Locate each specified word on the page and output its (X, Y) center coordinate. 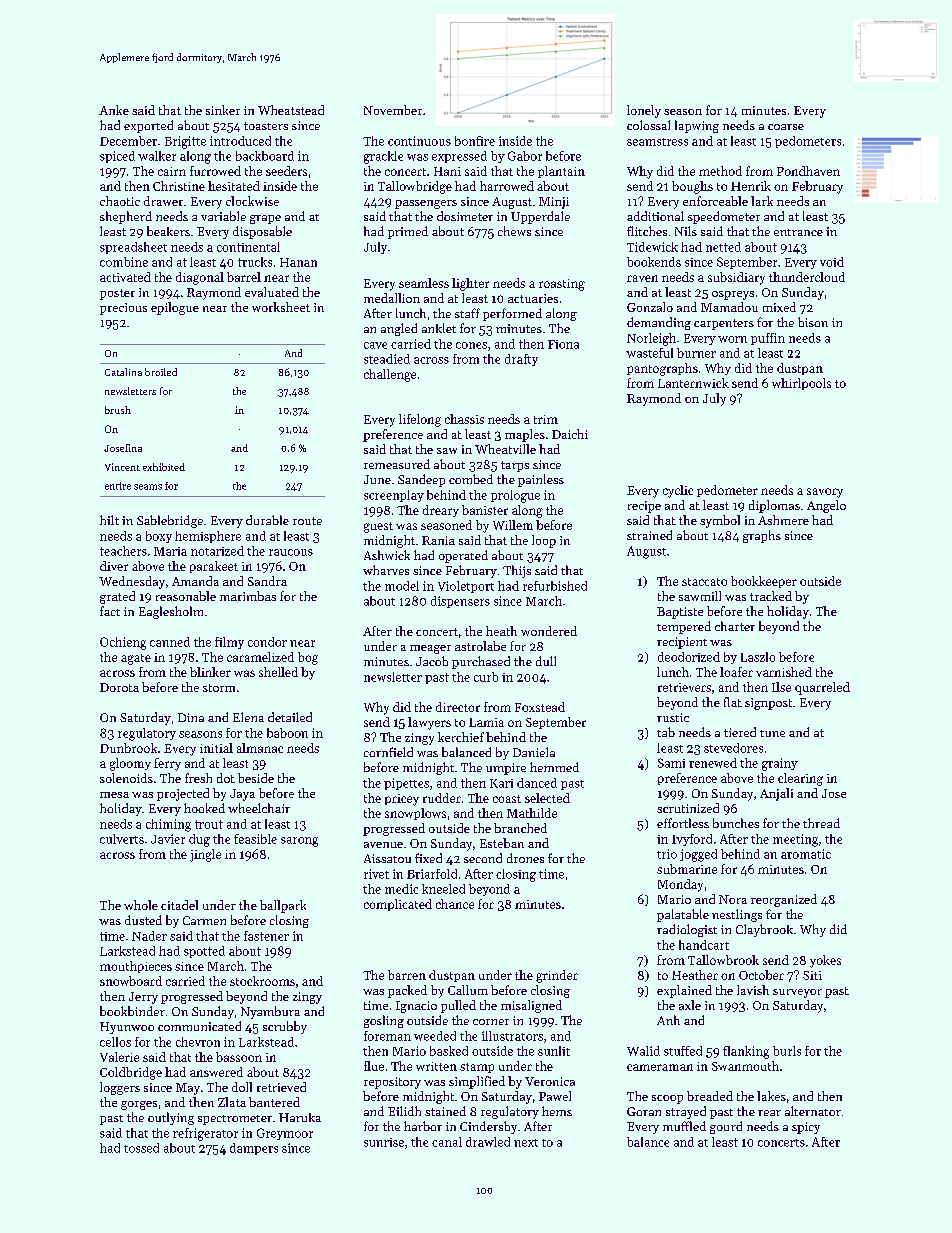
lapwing (697, 126)
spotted (204, 952)
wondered (549, 631)
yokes (825, 961)
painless (541, 480)
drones (525, 858)
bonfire (475, 141)
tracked (771, 596)
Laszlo (758, 657)
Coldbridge (131, 1073)
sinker (223, 110)
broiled (161, 372)
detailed (290, 717)
